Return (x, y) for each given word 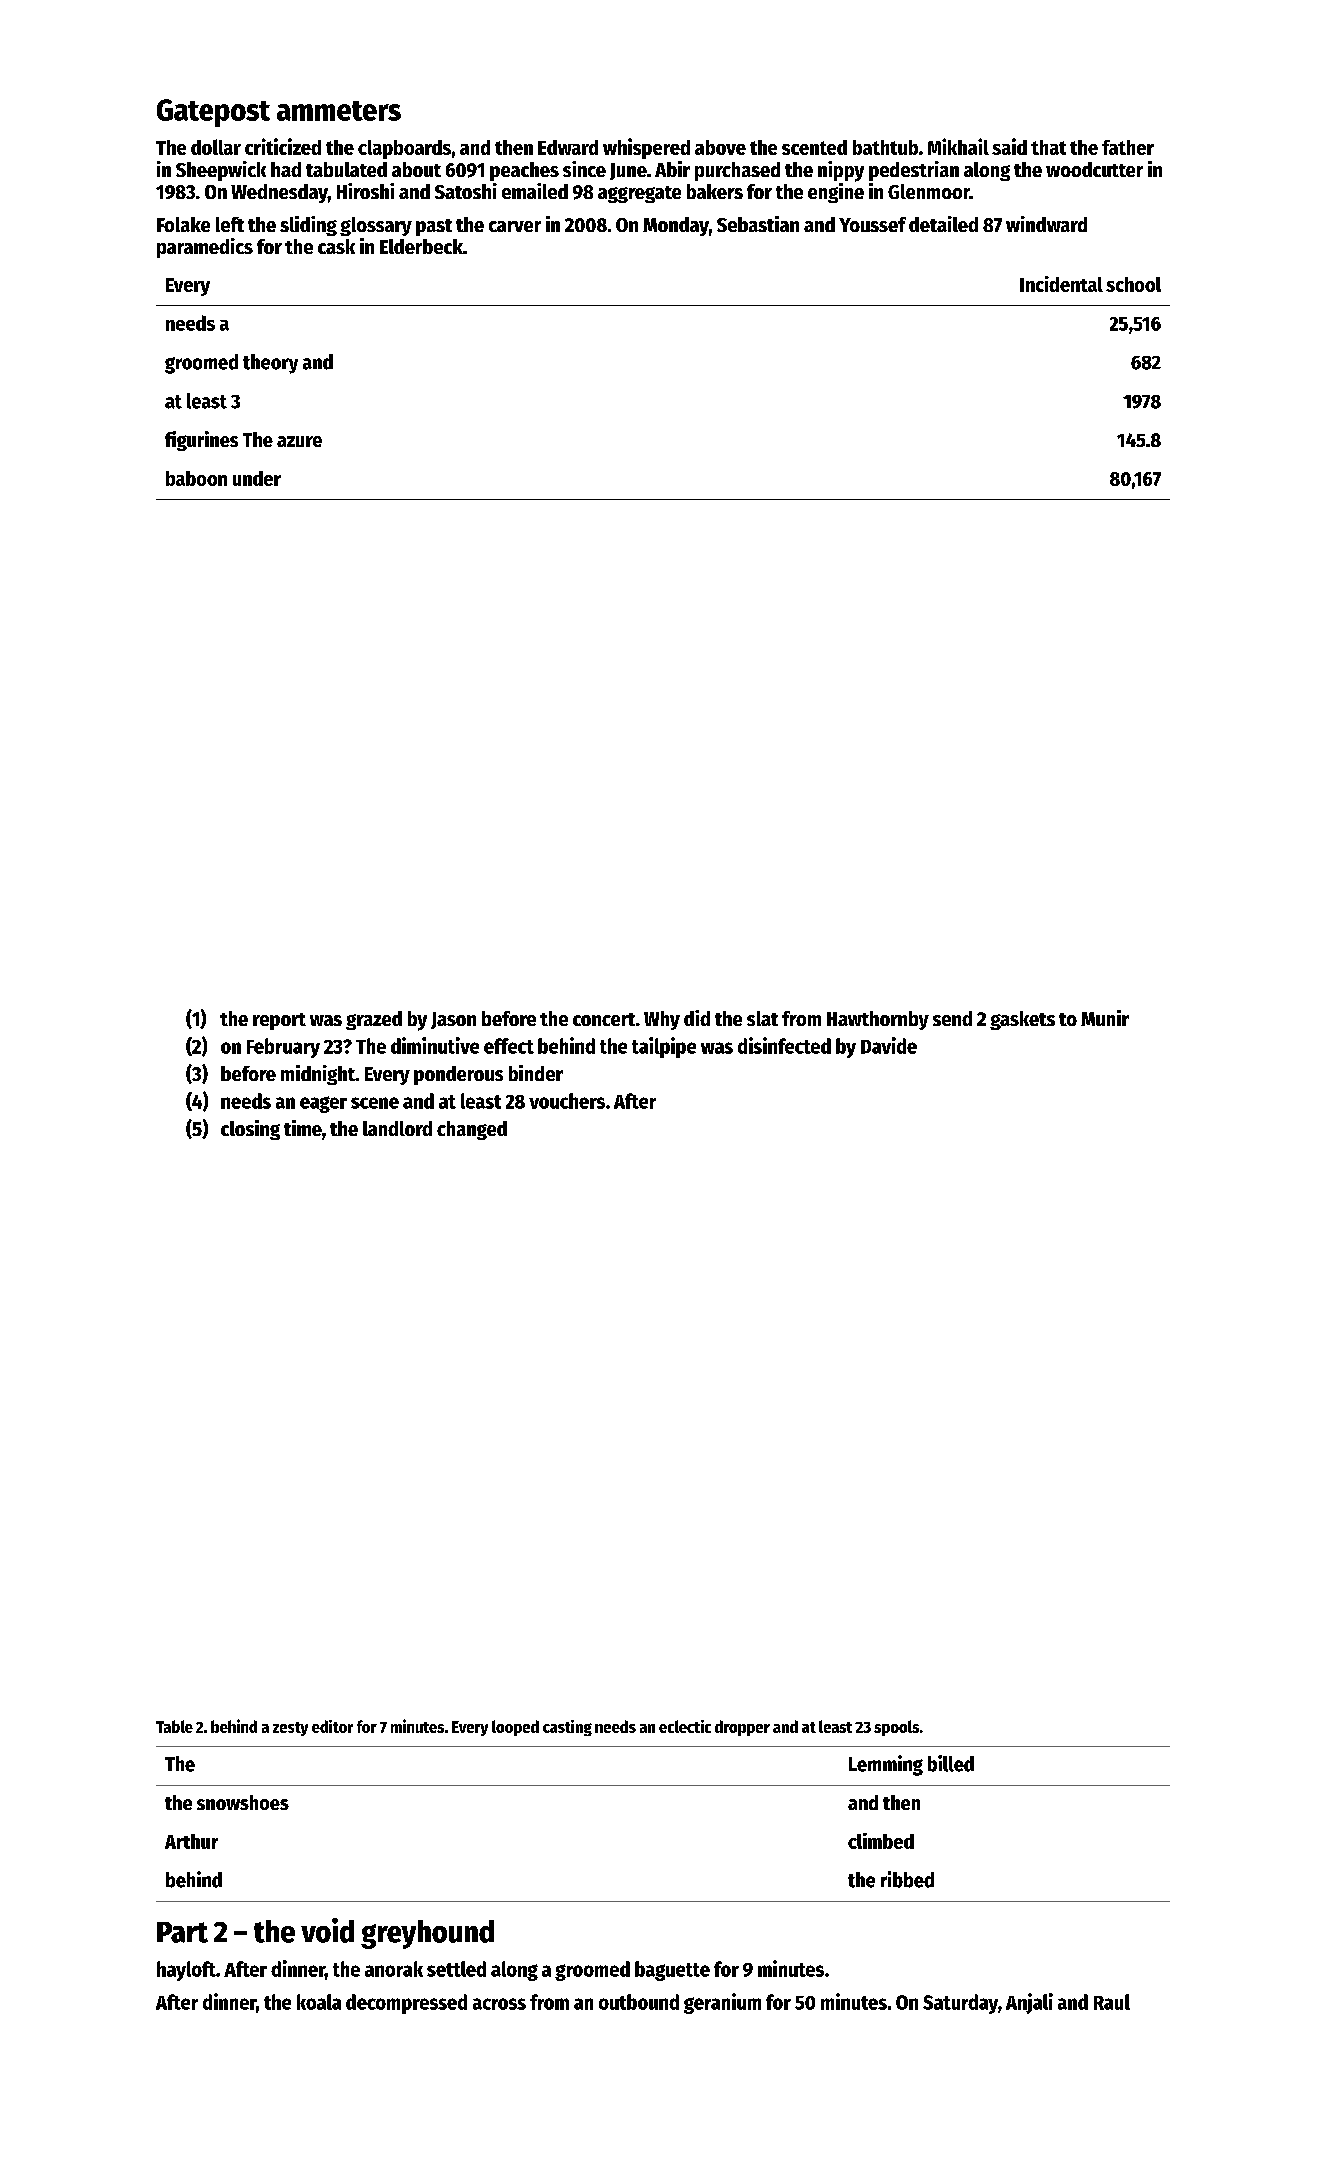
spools (896, 1728)
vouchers (567, 1101)
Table (174, 1726)
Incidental (1061, 284)
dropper (742, 1728)
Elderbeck (421, 246)
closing (250, 1130)
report (279, 1021)
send (952, 1018)
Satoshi (466, 191)
